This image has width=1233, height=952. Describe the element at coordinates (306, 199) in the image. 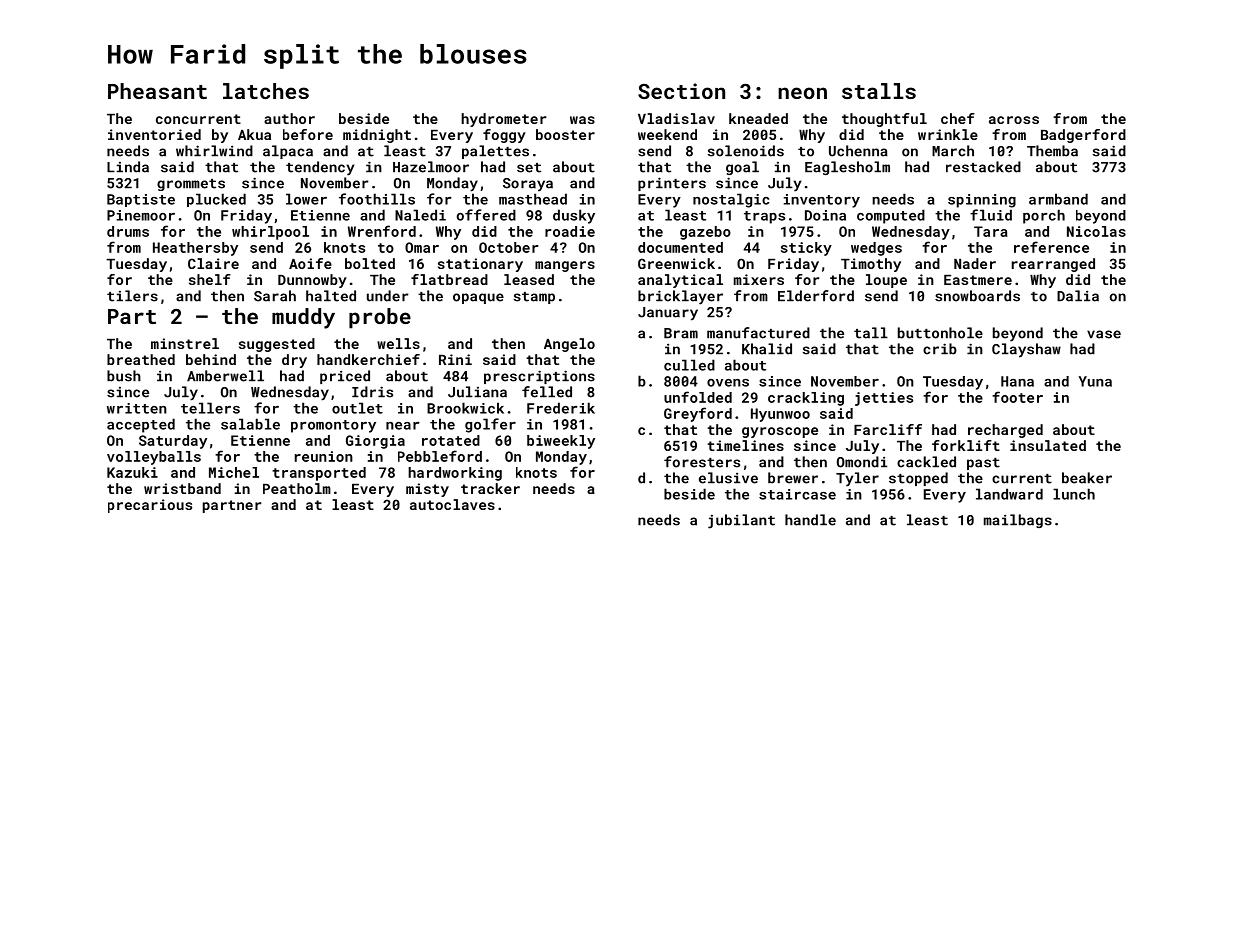

I see `lower` at that location.
